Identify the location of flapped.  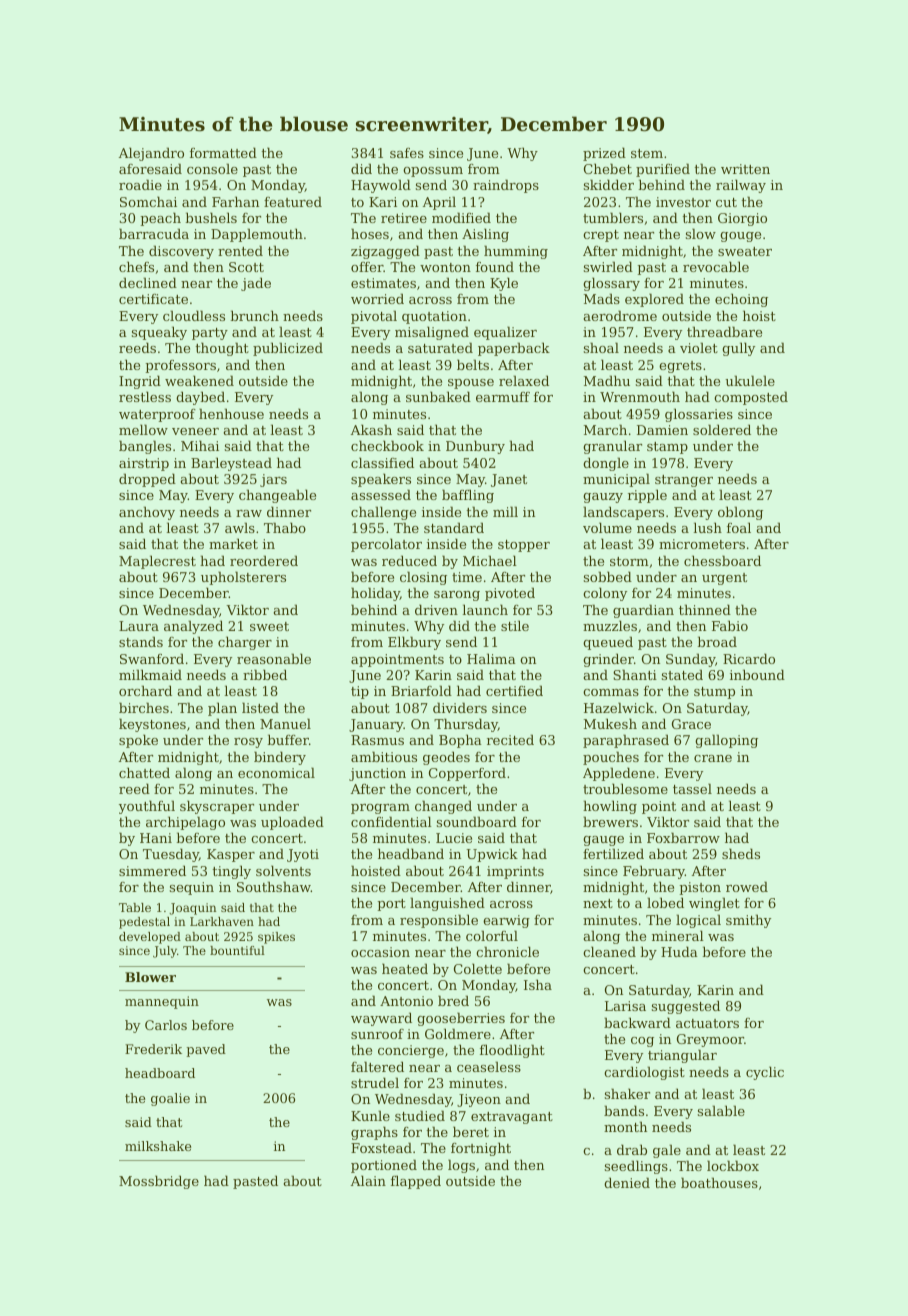
(416, 1182).
